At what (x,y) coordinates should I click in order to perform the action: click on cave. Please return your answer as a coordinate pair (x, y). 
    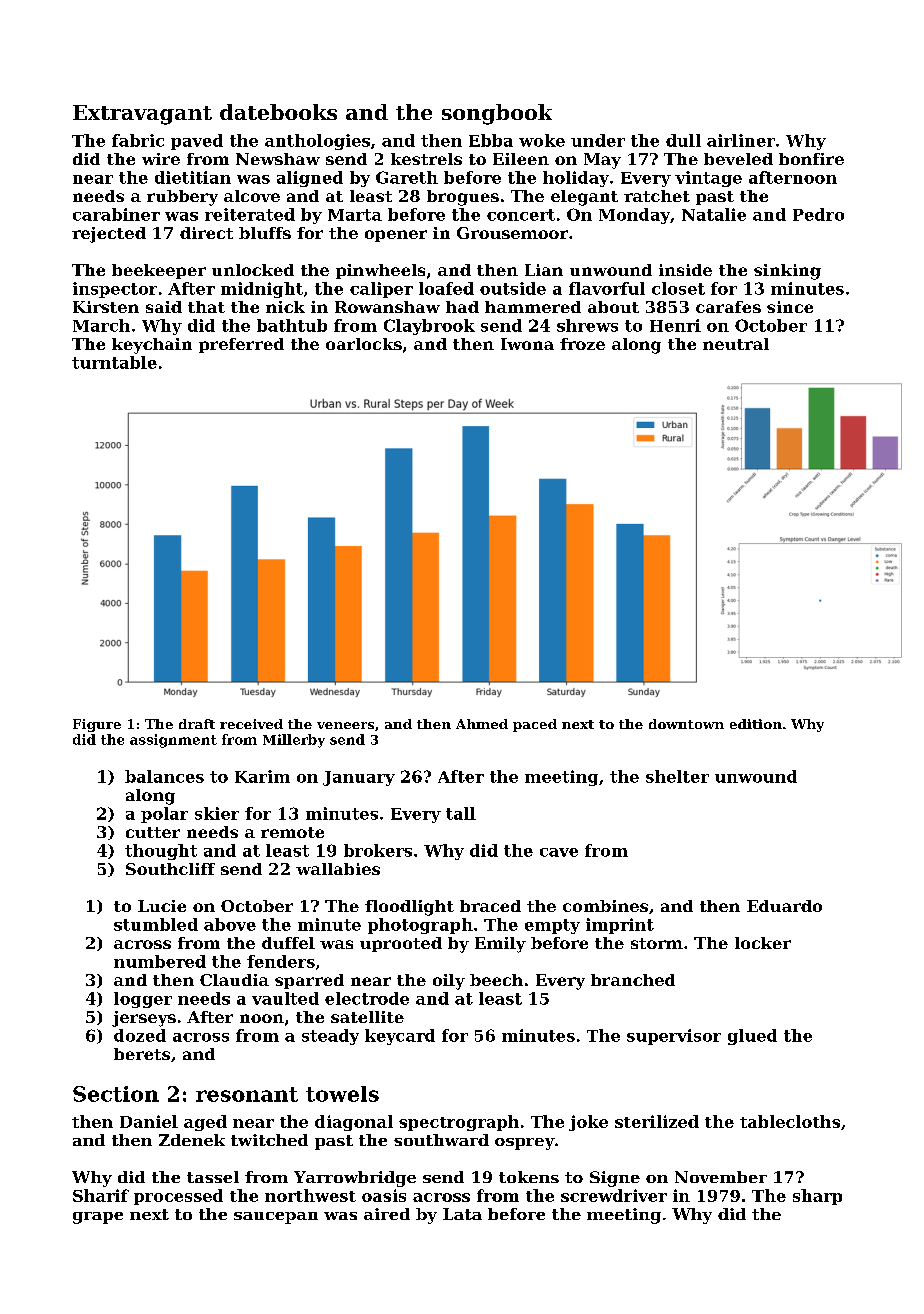
    Looking at the image, I should click on (559, 852).
